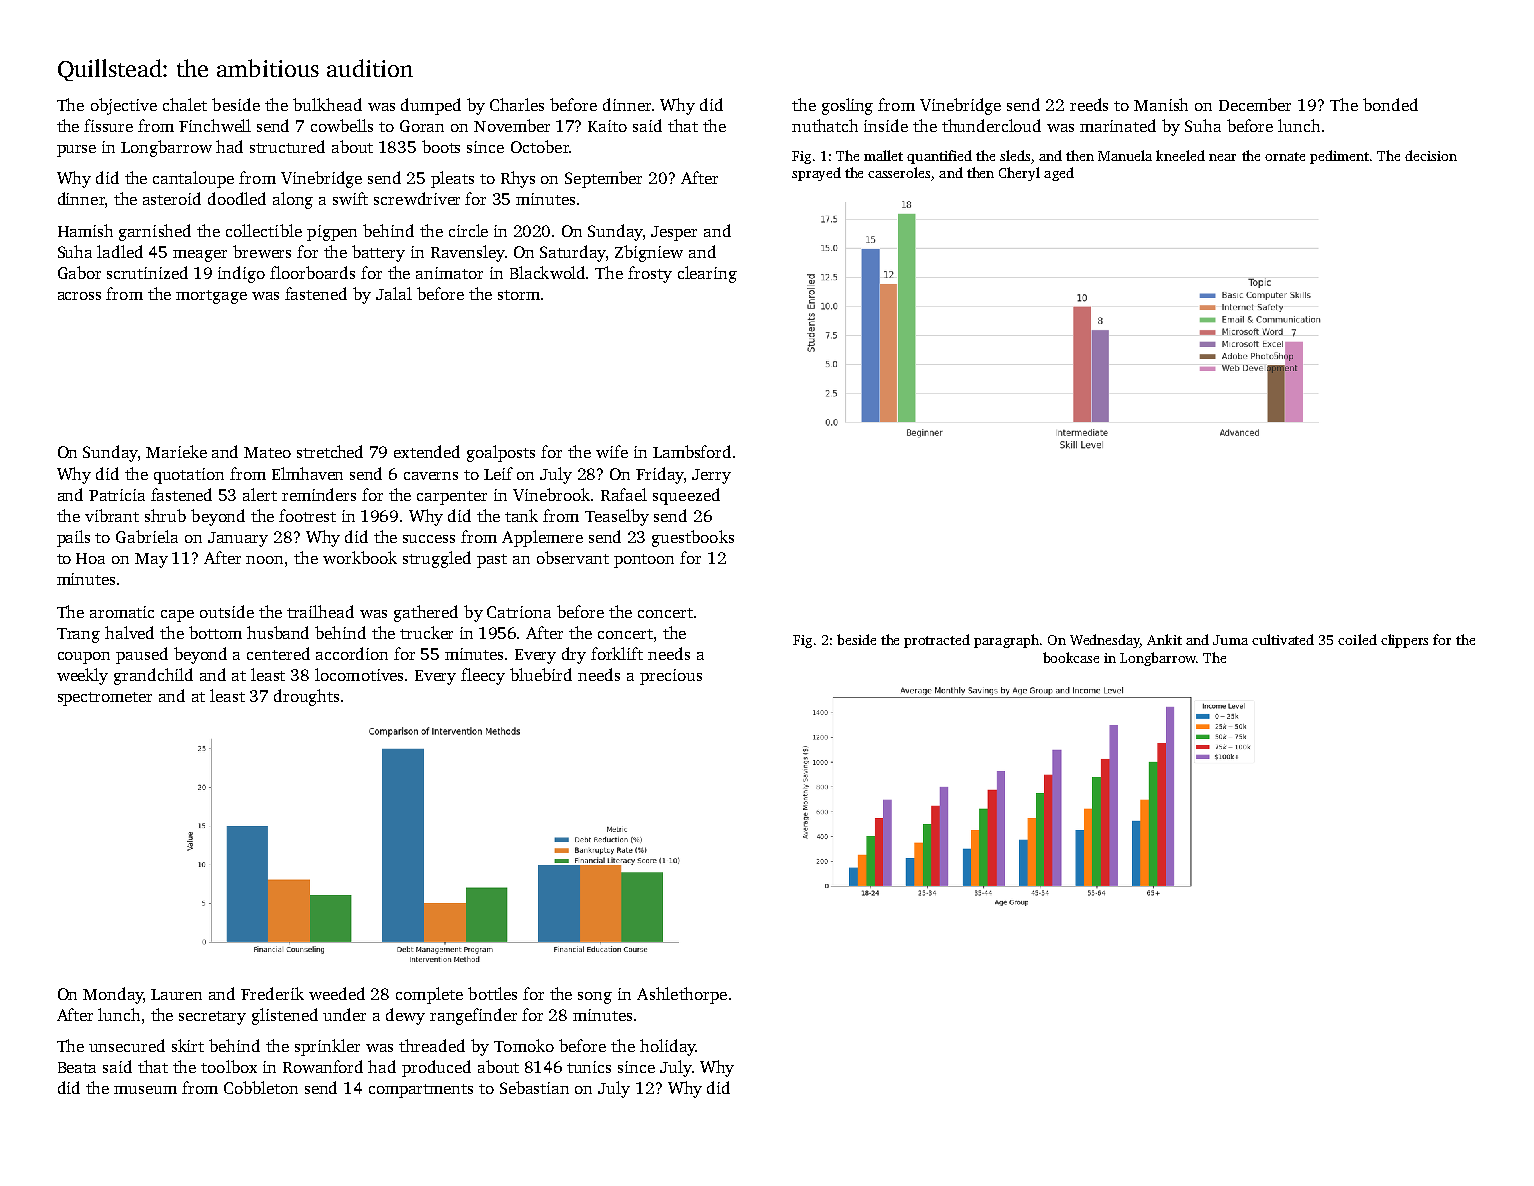 The width and height of the screenshot is (1534, 1186). What do you see at coordinates (1059, 174) in the screenshot?
I see `aged` at bounding box center [1059, 174].
